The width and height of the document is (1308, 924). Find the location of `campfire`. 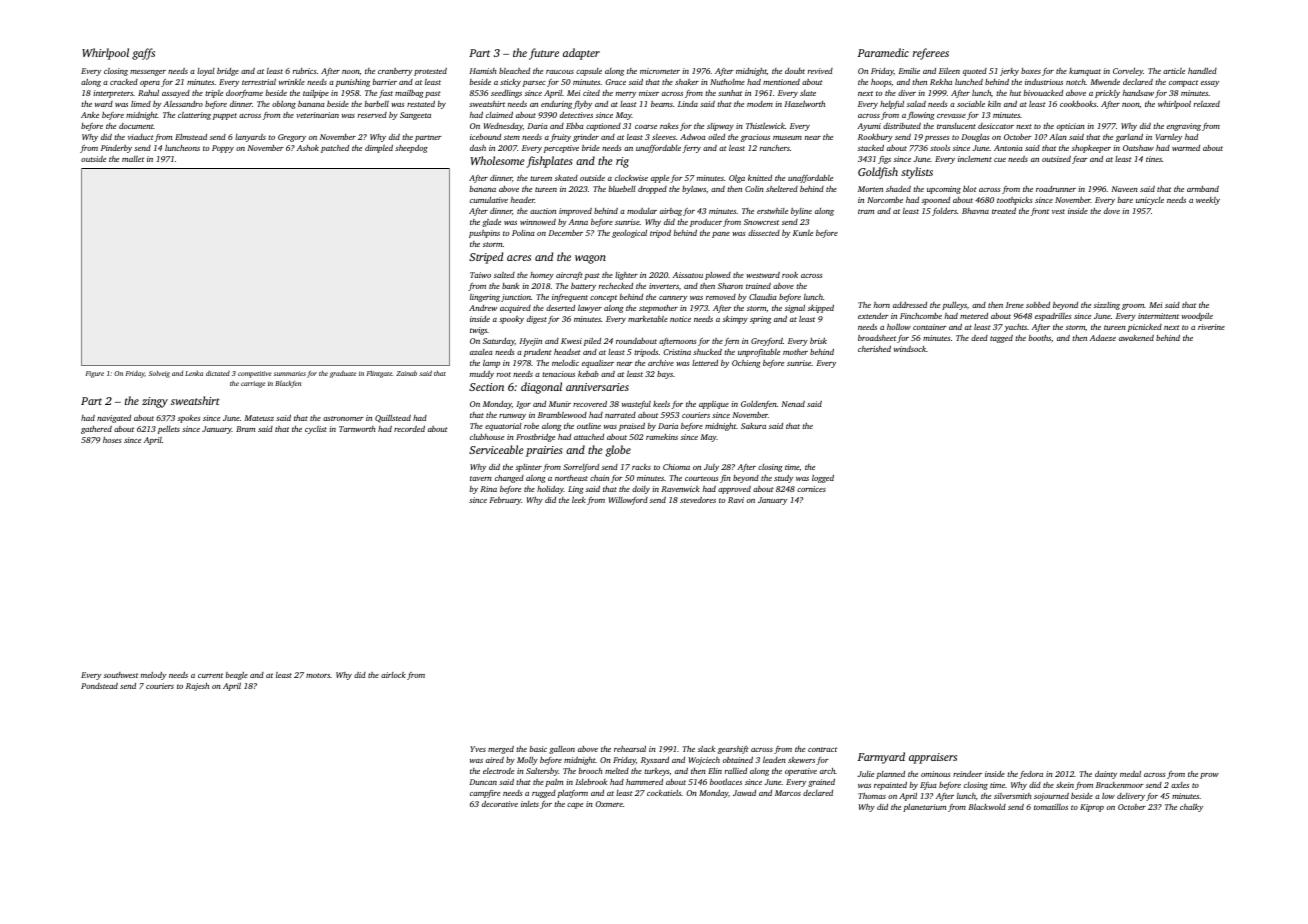

campfire is located at coordinates (485, 794).
